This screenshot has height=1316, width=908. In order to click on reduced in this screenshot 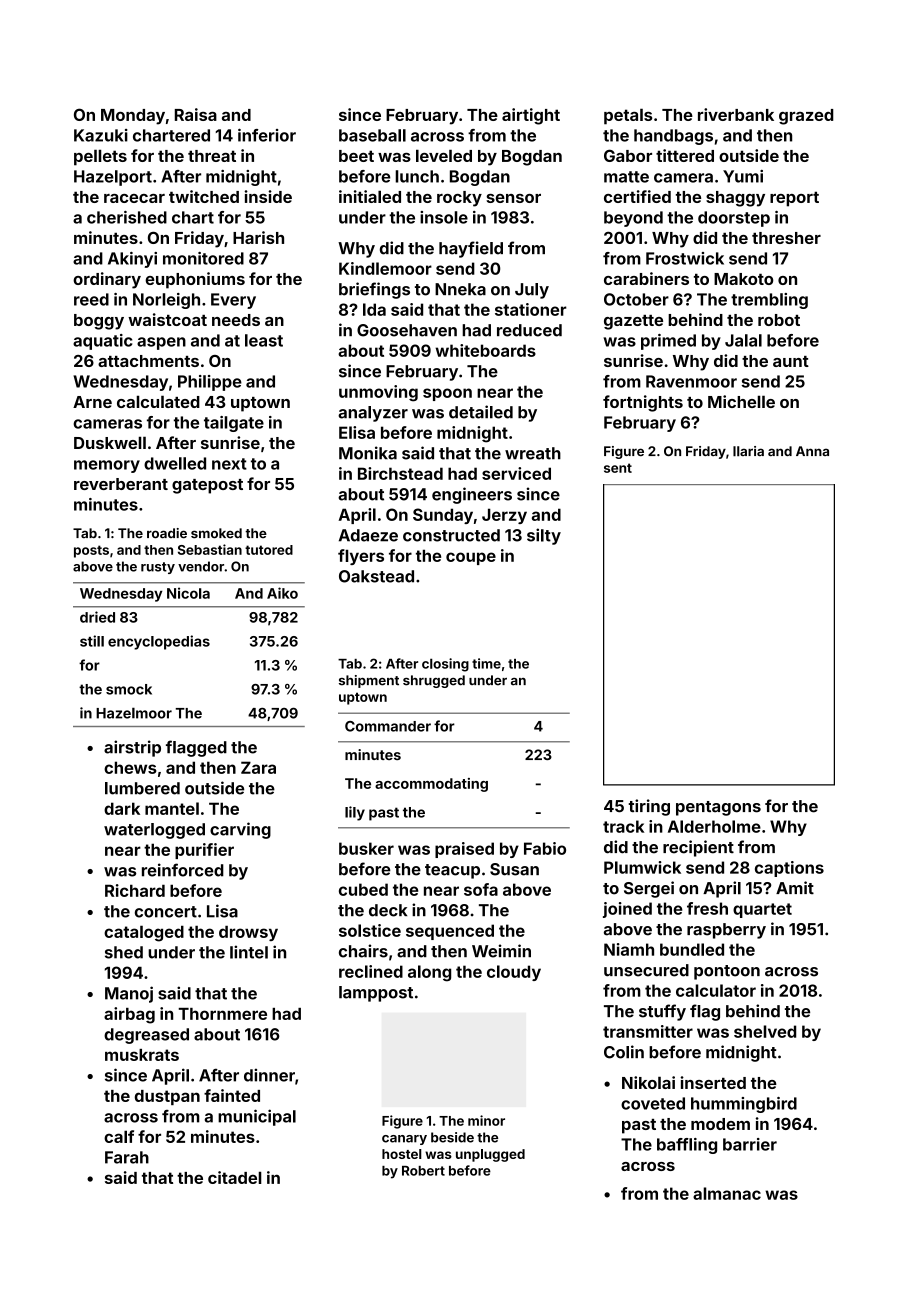, I will do `click(529, 330)`.
